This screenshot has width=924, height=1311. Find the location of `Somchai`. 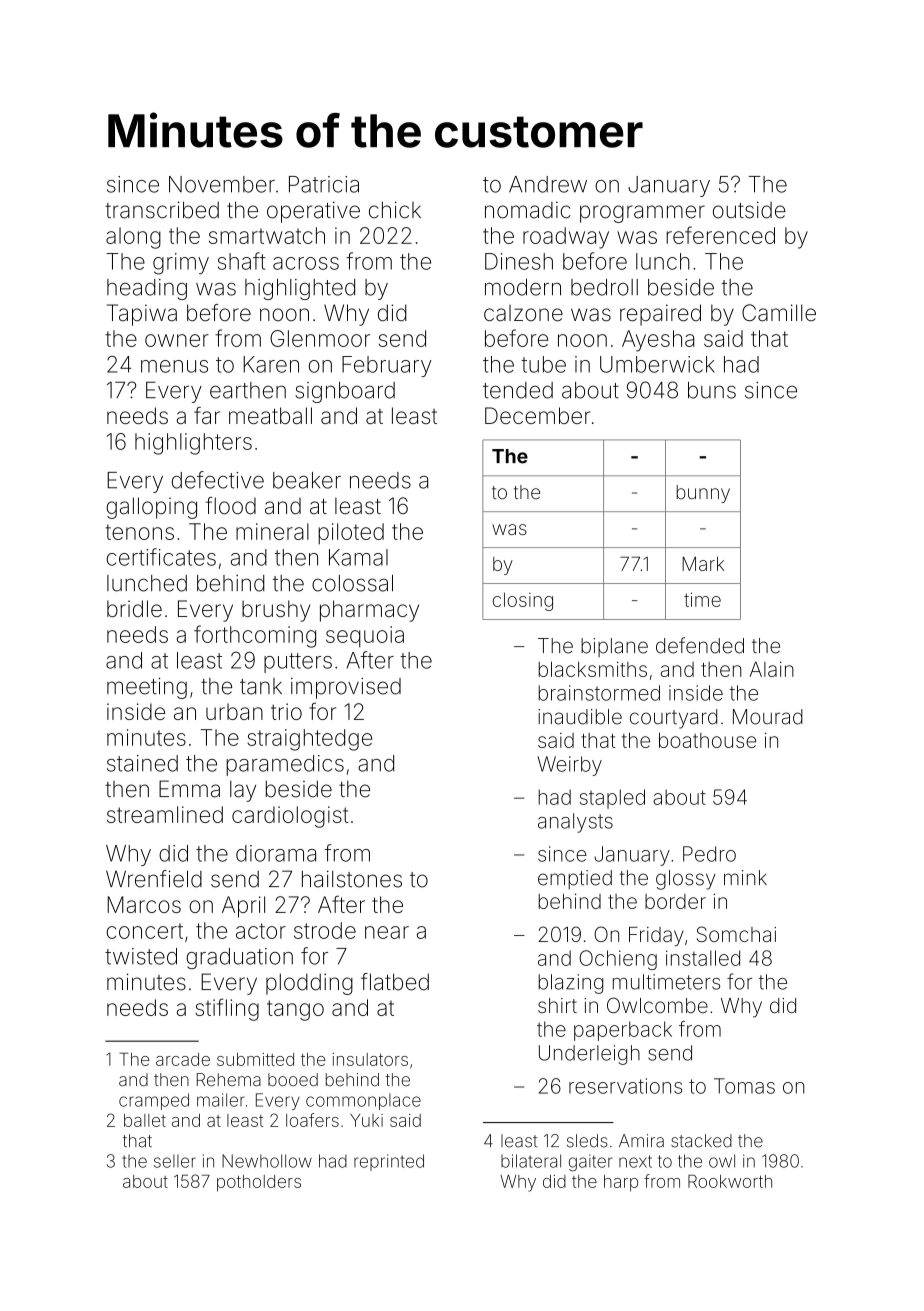

Somchai is located at coordinates (736, 934).
